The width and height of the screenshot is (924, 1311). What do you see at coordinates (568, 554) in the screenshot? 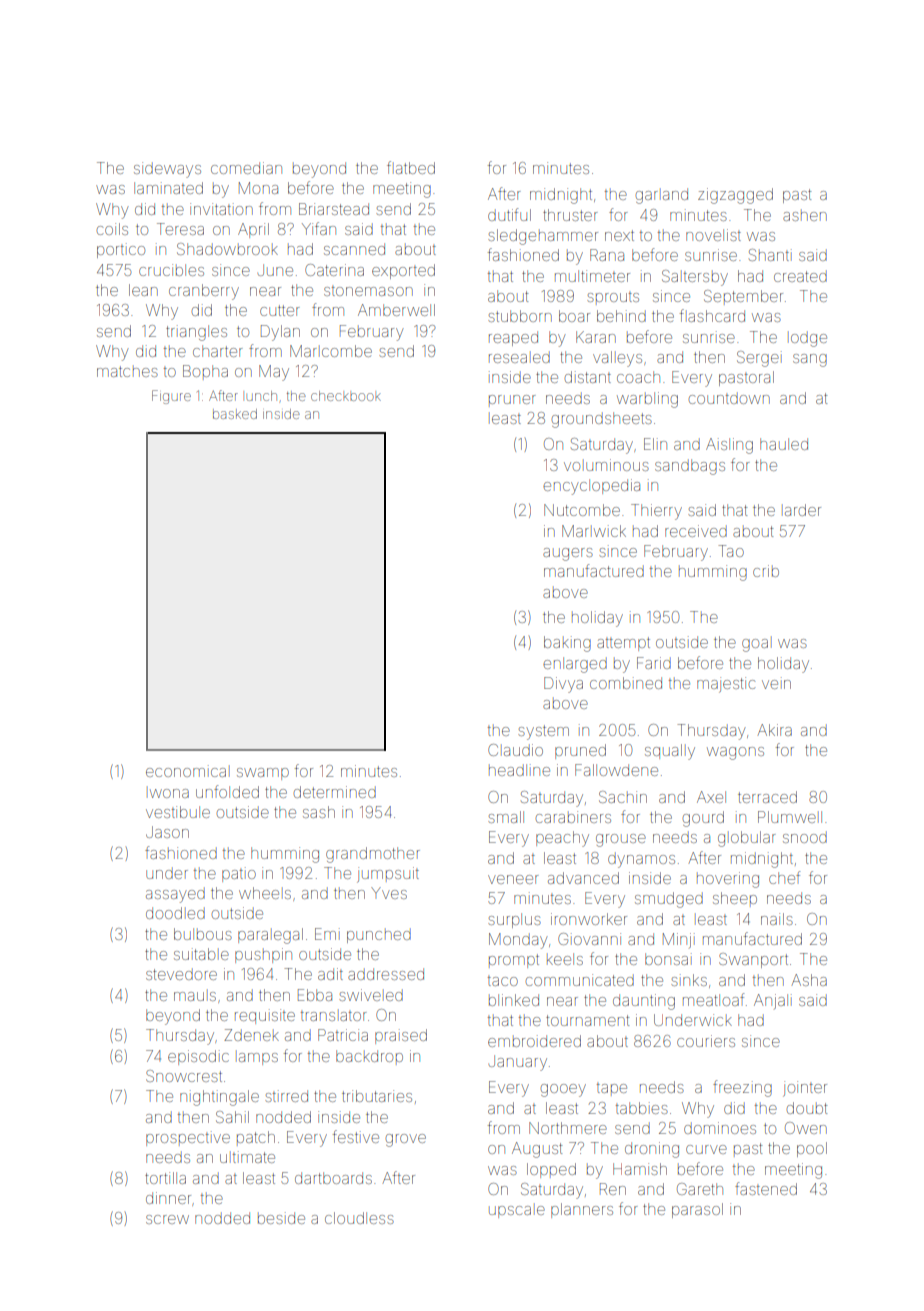
I see `augers` at bounding box center [568, 554].
